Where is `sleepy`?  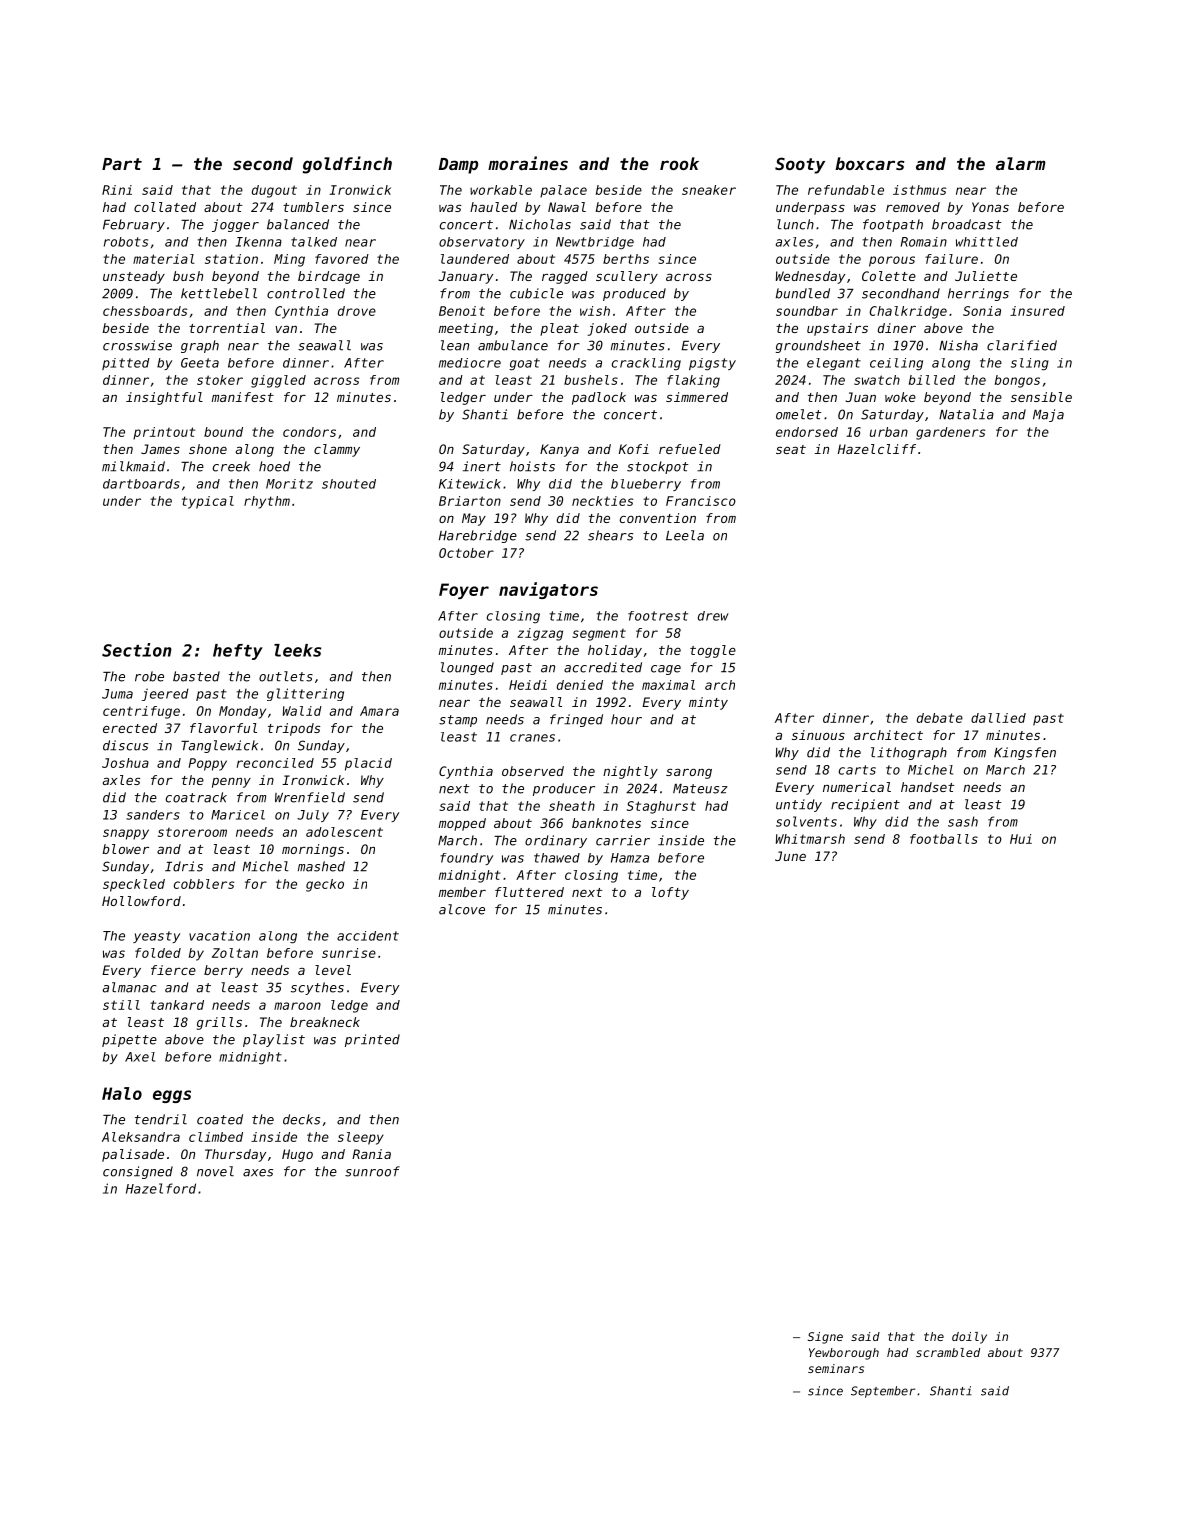 sleepy is located at coordinates (361, 1138).
